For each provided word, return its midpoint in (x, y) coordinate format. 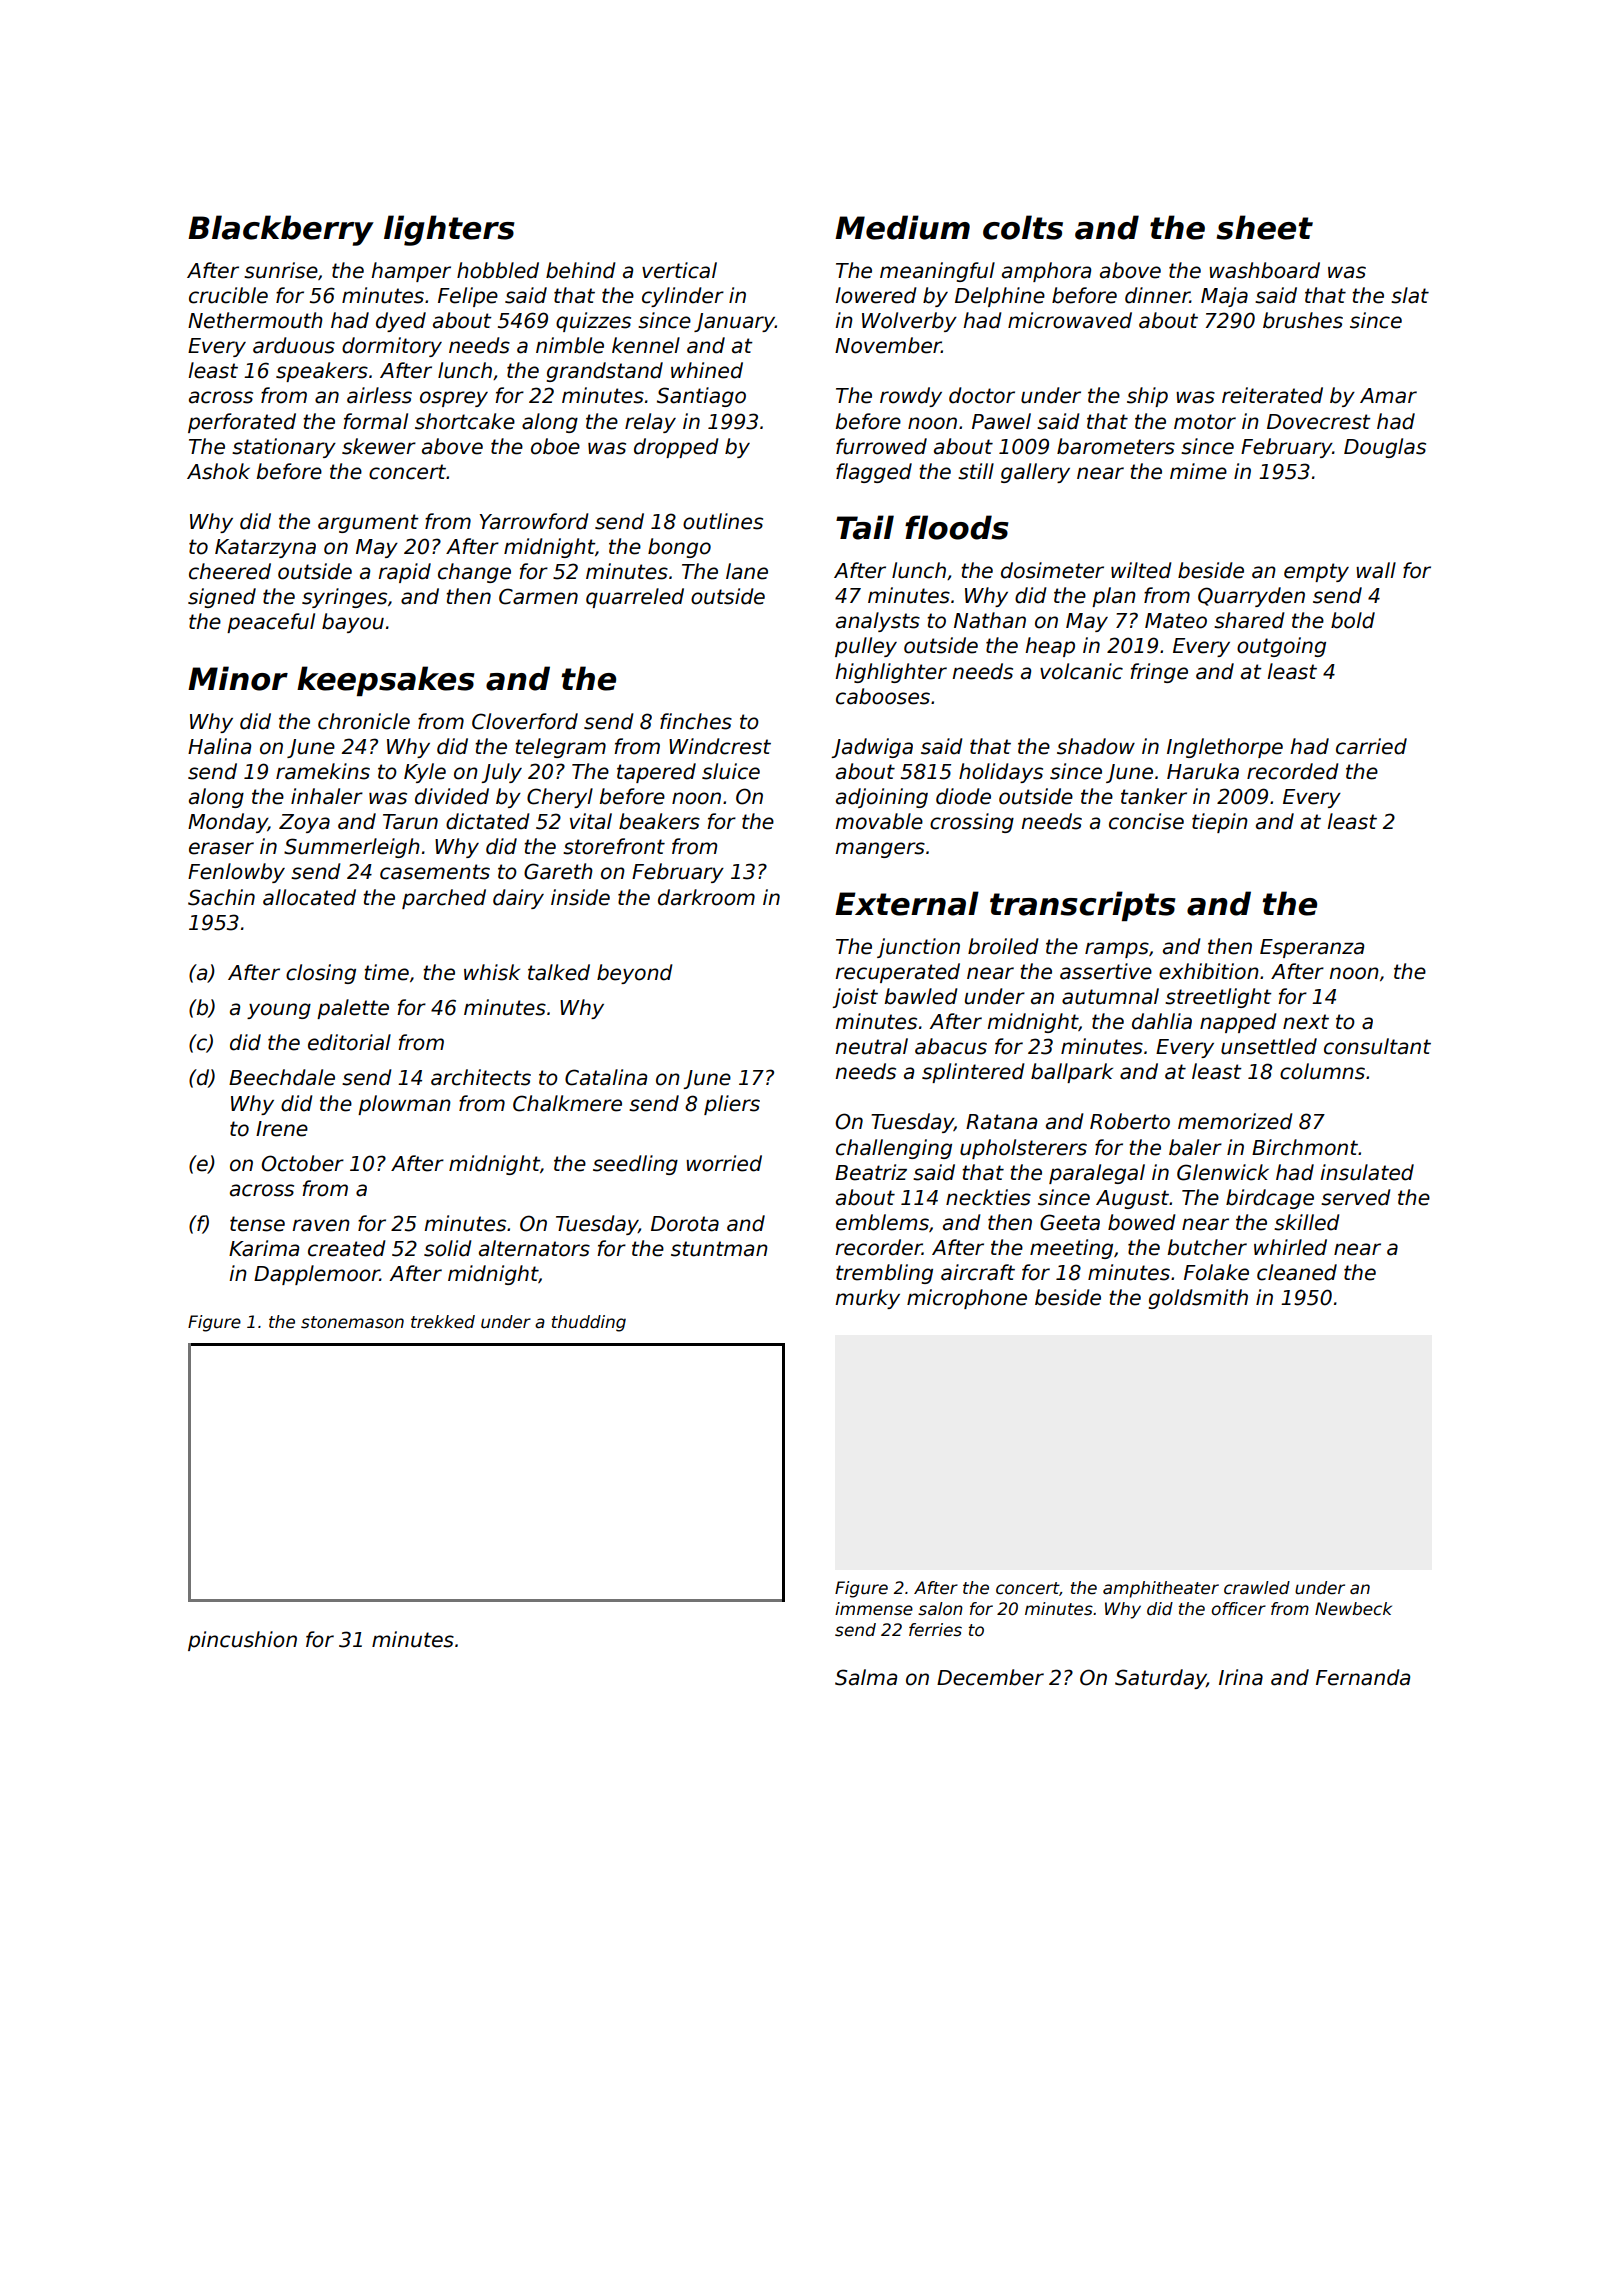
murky (867, 1299)
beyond (635, 974)
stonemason (352, 1322)
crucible (228, 295)
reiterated (1272, 395)
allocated (309, 897)
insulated (1367, 1172)
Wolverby (909, 322)
